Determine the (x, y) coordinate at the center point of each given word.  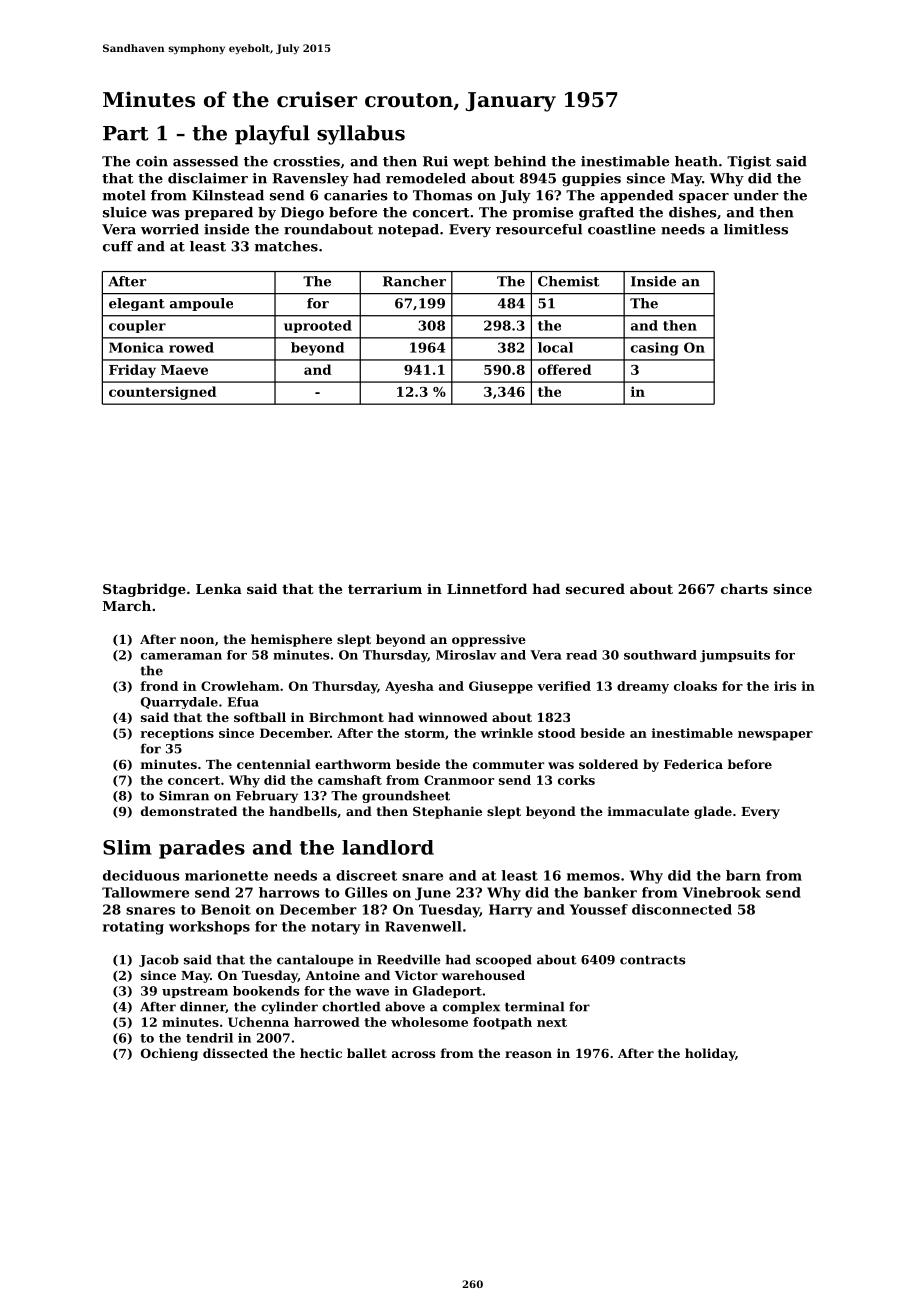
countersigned (162, 393)
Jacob (159, 960)
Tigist (749, 162)
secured (595, 588)
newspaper (775, 736)
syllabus (361, 135)
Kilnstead (228, 195)
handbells (303, 811)
